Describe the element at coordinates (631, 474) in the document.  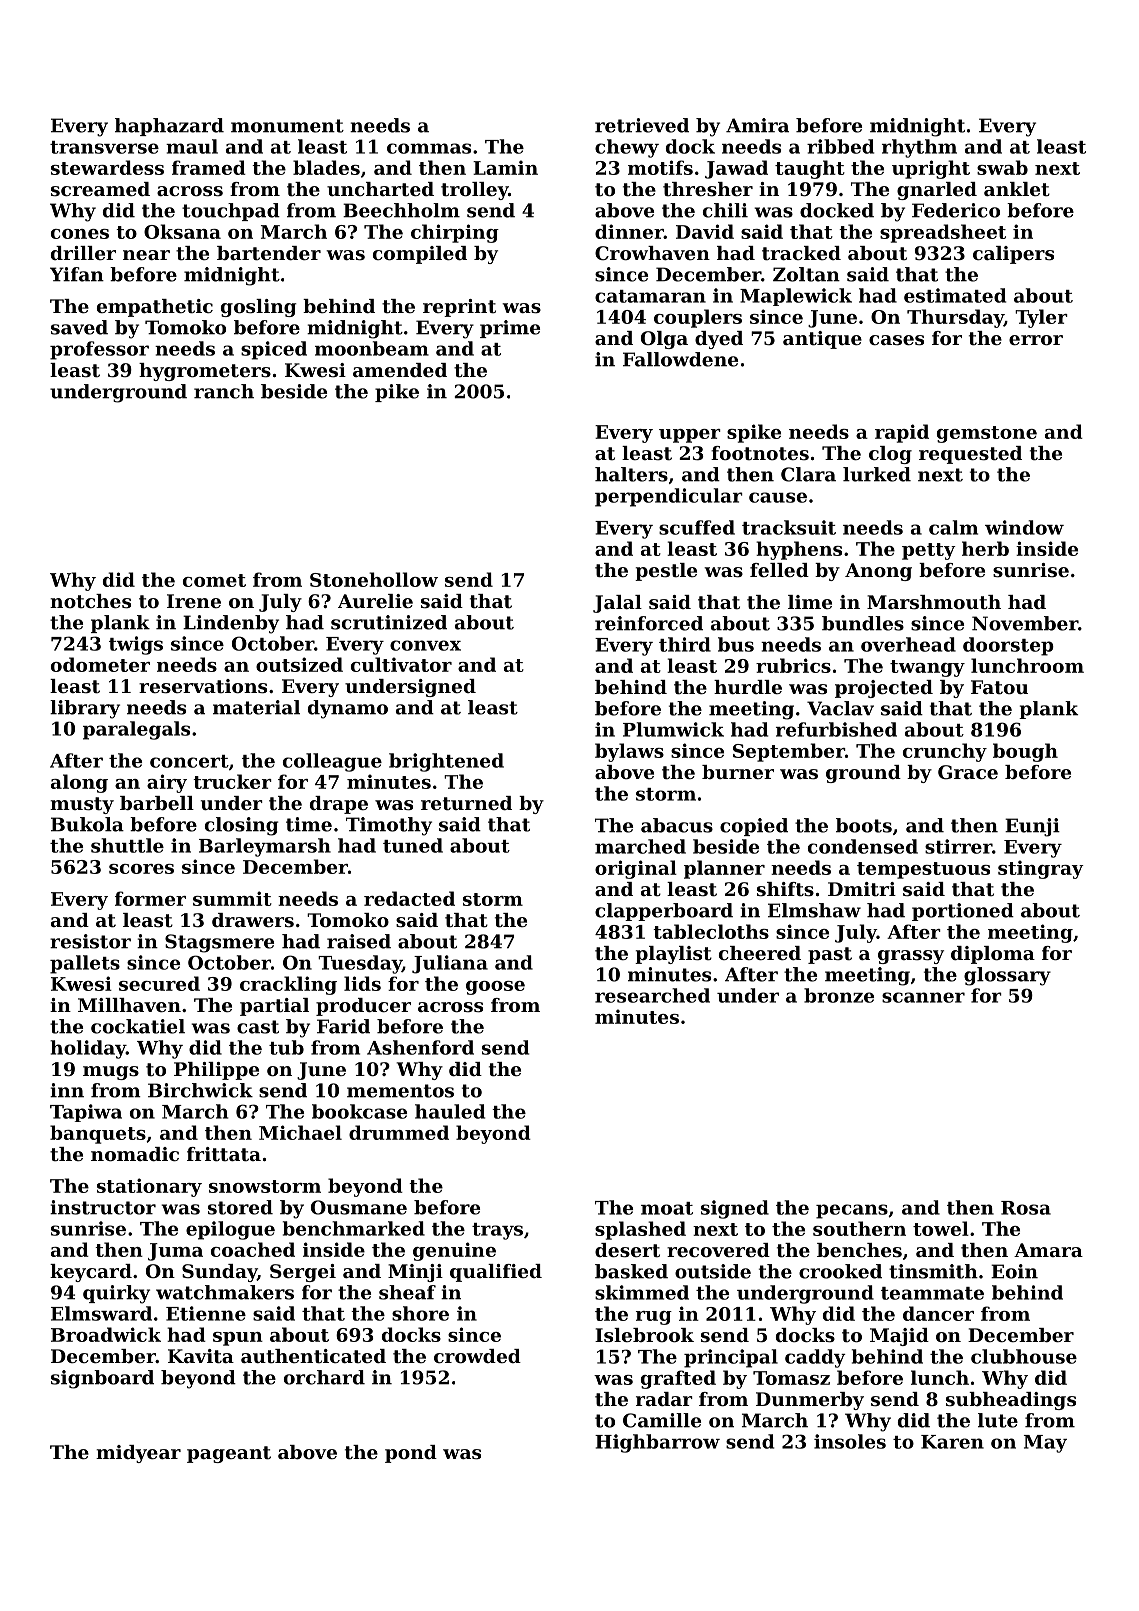
I see `halters` at that location.
